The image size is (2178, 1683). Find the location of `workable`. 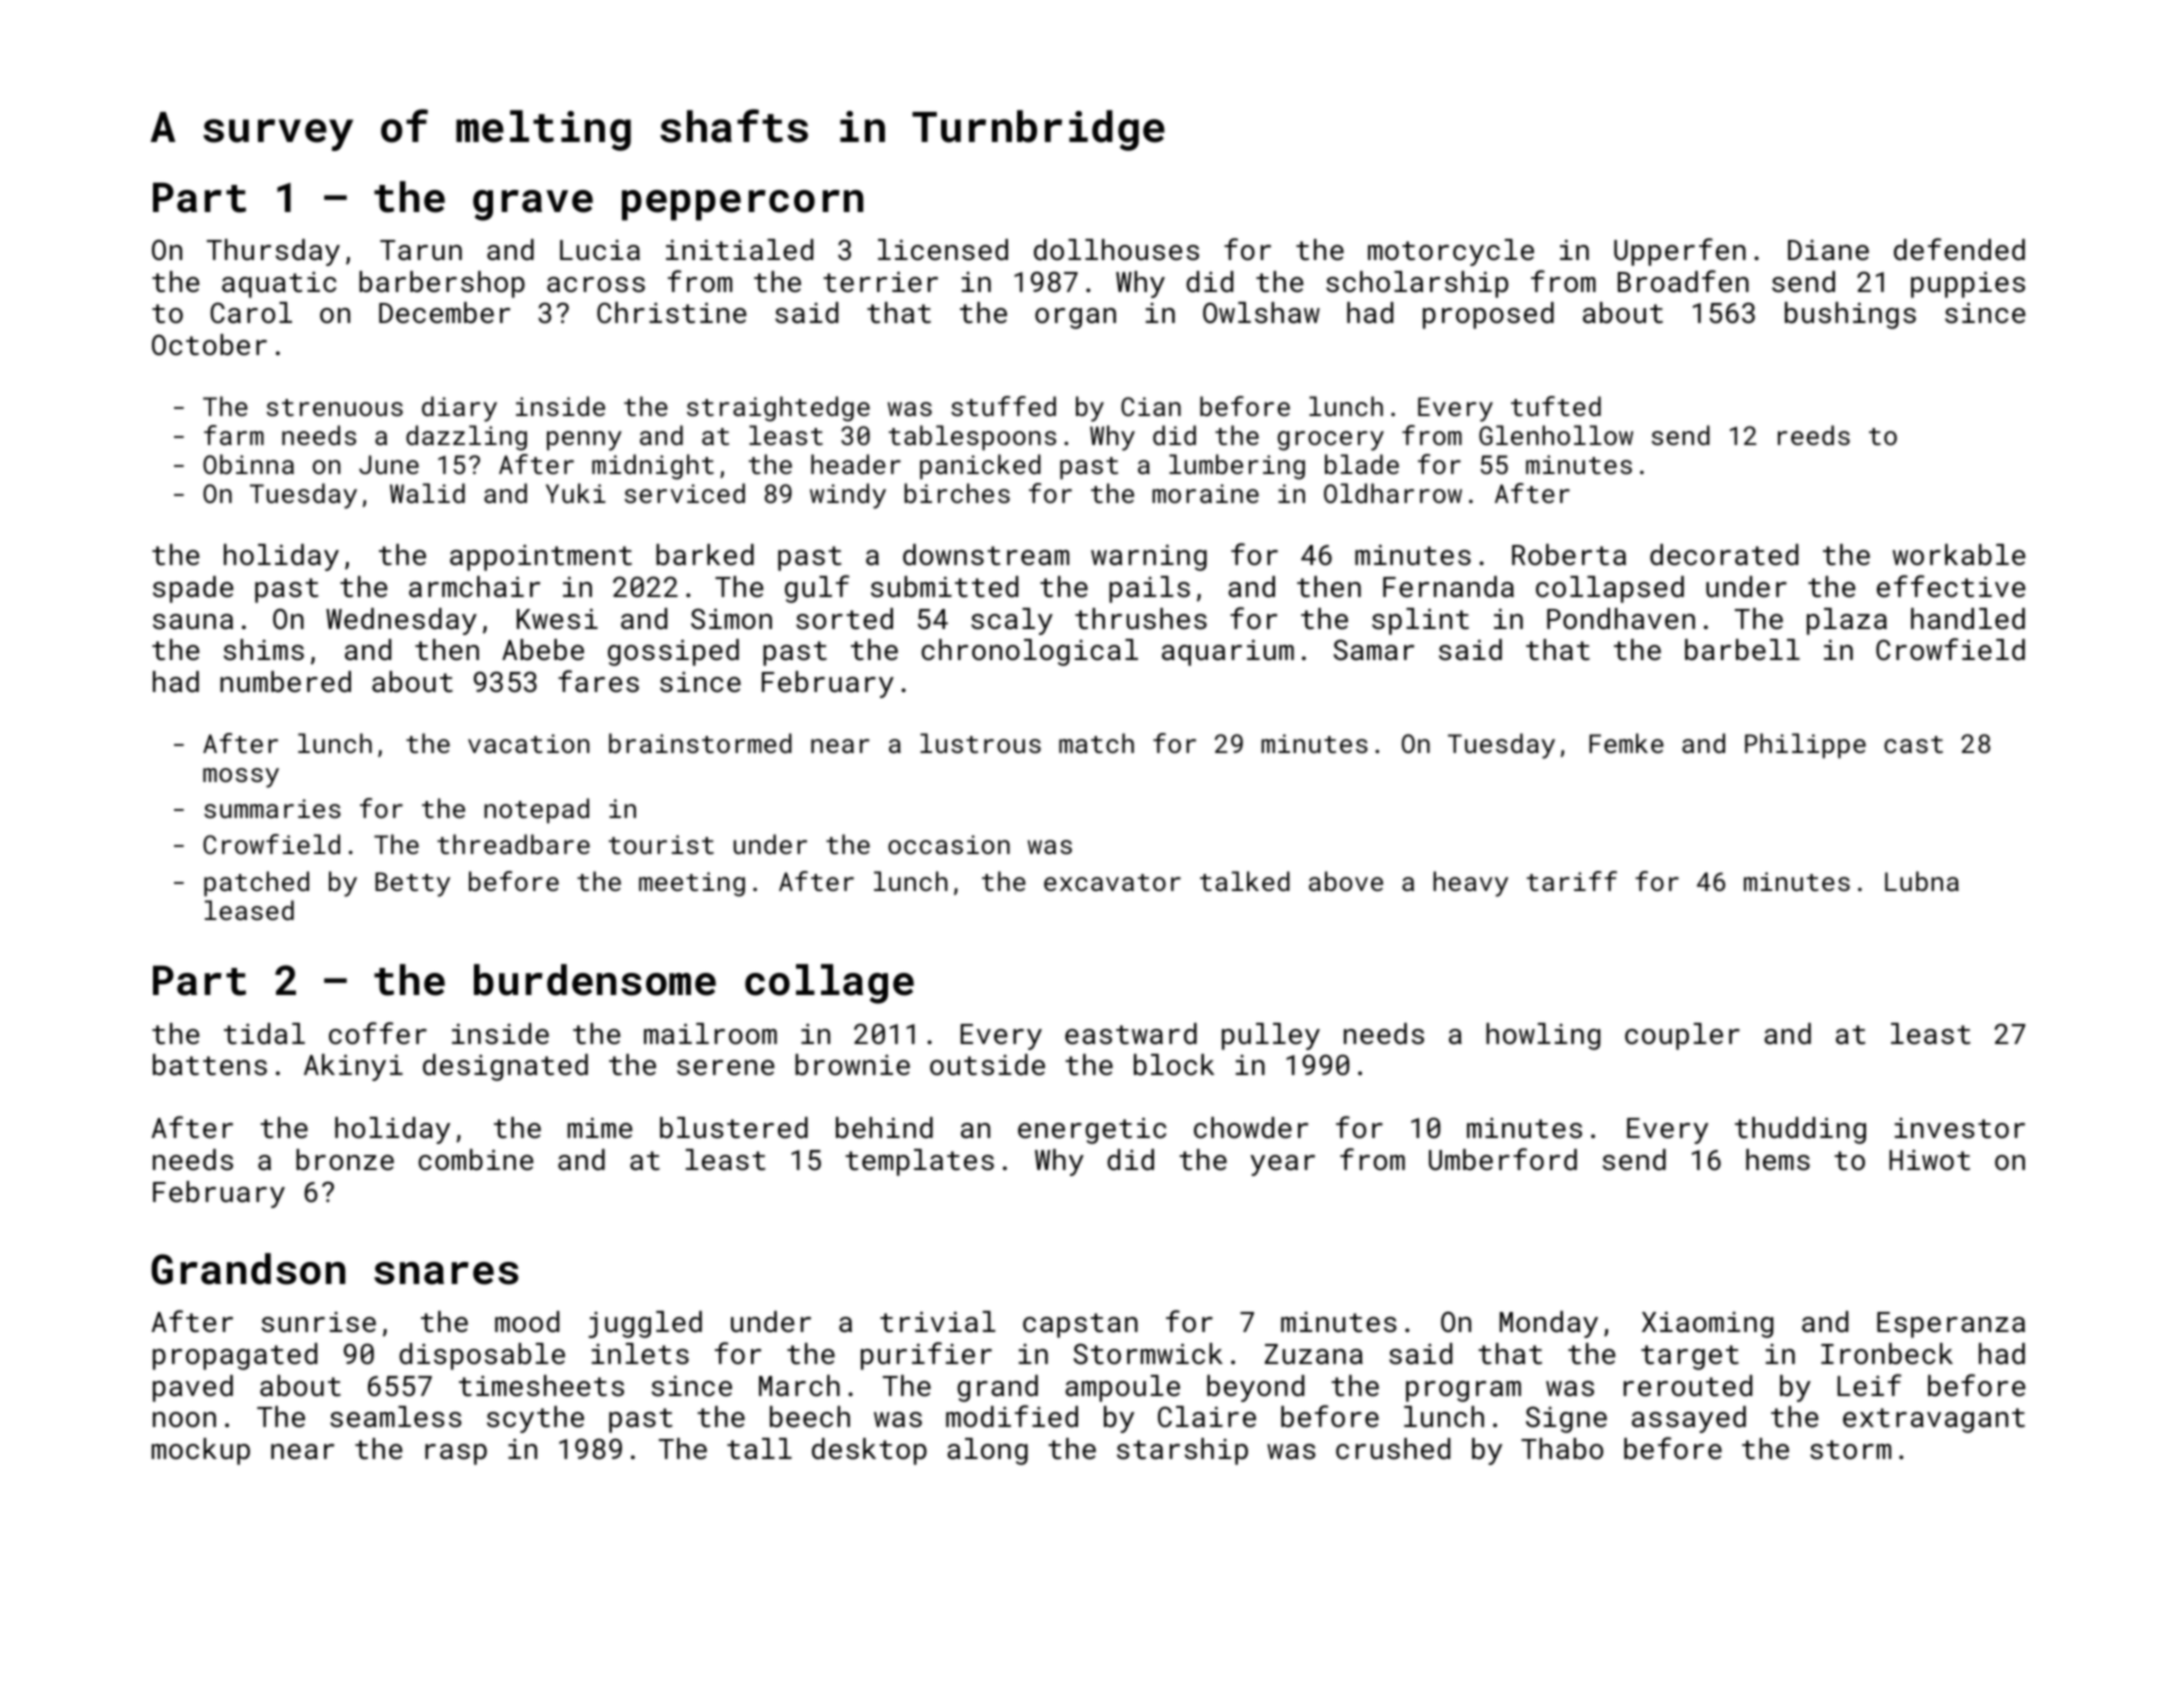

workable is located at coordinates (1959, 555).
